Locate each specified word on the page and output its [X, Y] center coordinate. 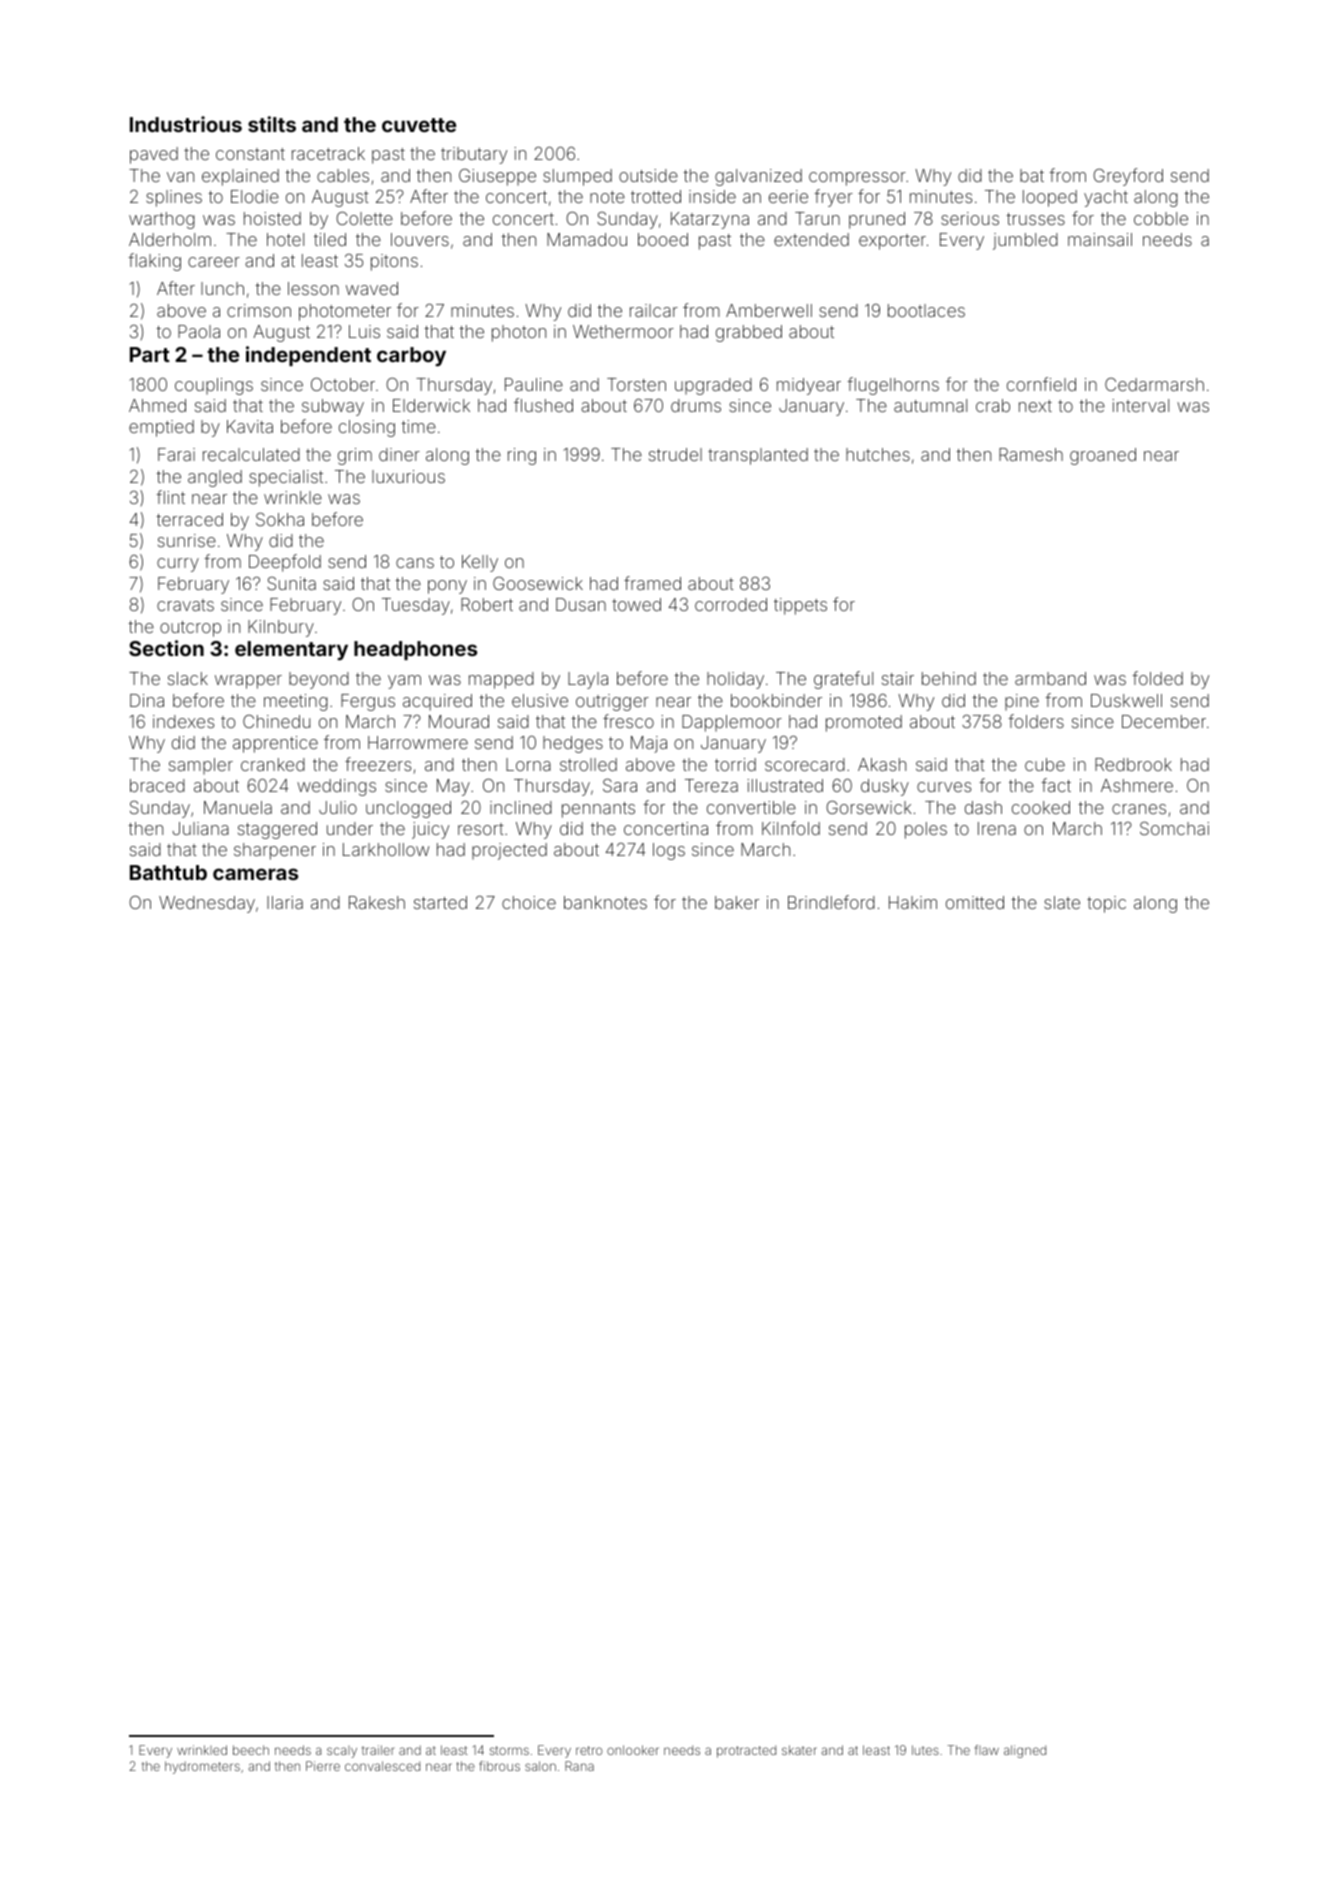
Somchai [1174, 828]
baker [737, 902]
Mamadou [587, 239]
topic [1106, 904]
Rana [579, 1766]
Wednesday [207, 904]
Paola [199, 331]
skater [799, 1750]
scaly [342, 1752]
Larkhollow [386, 849]
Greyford [1128, 177]
